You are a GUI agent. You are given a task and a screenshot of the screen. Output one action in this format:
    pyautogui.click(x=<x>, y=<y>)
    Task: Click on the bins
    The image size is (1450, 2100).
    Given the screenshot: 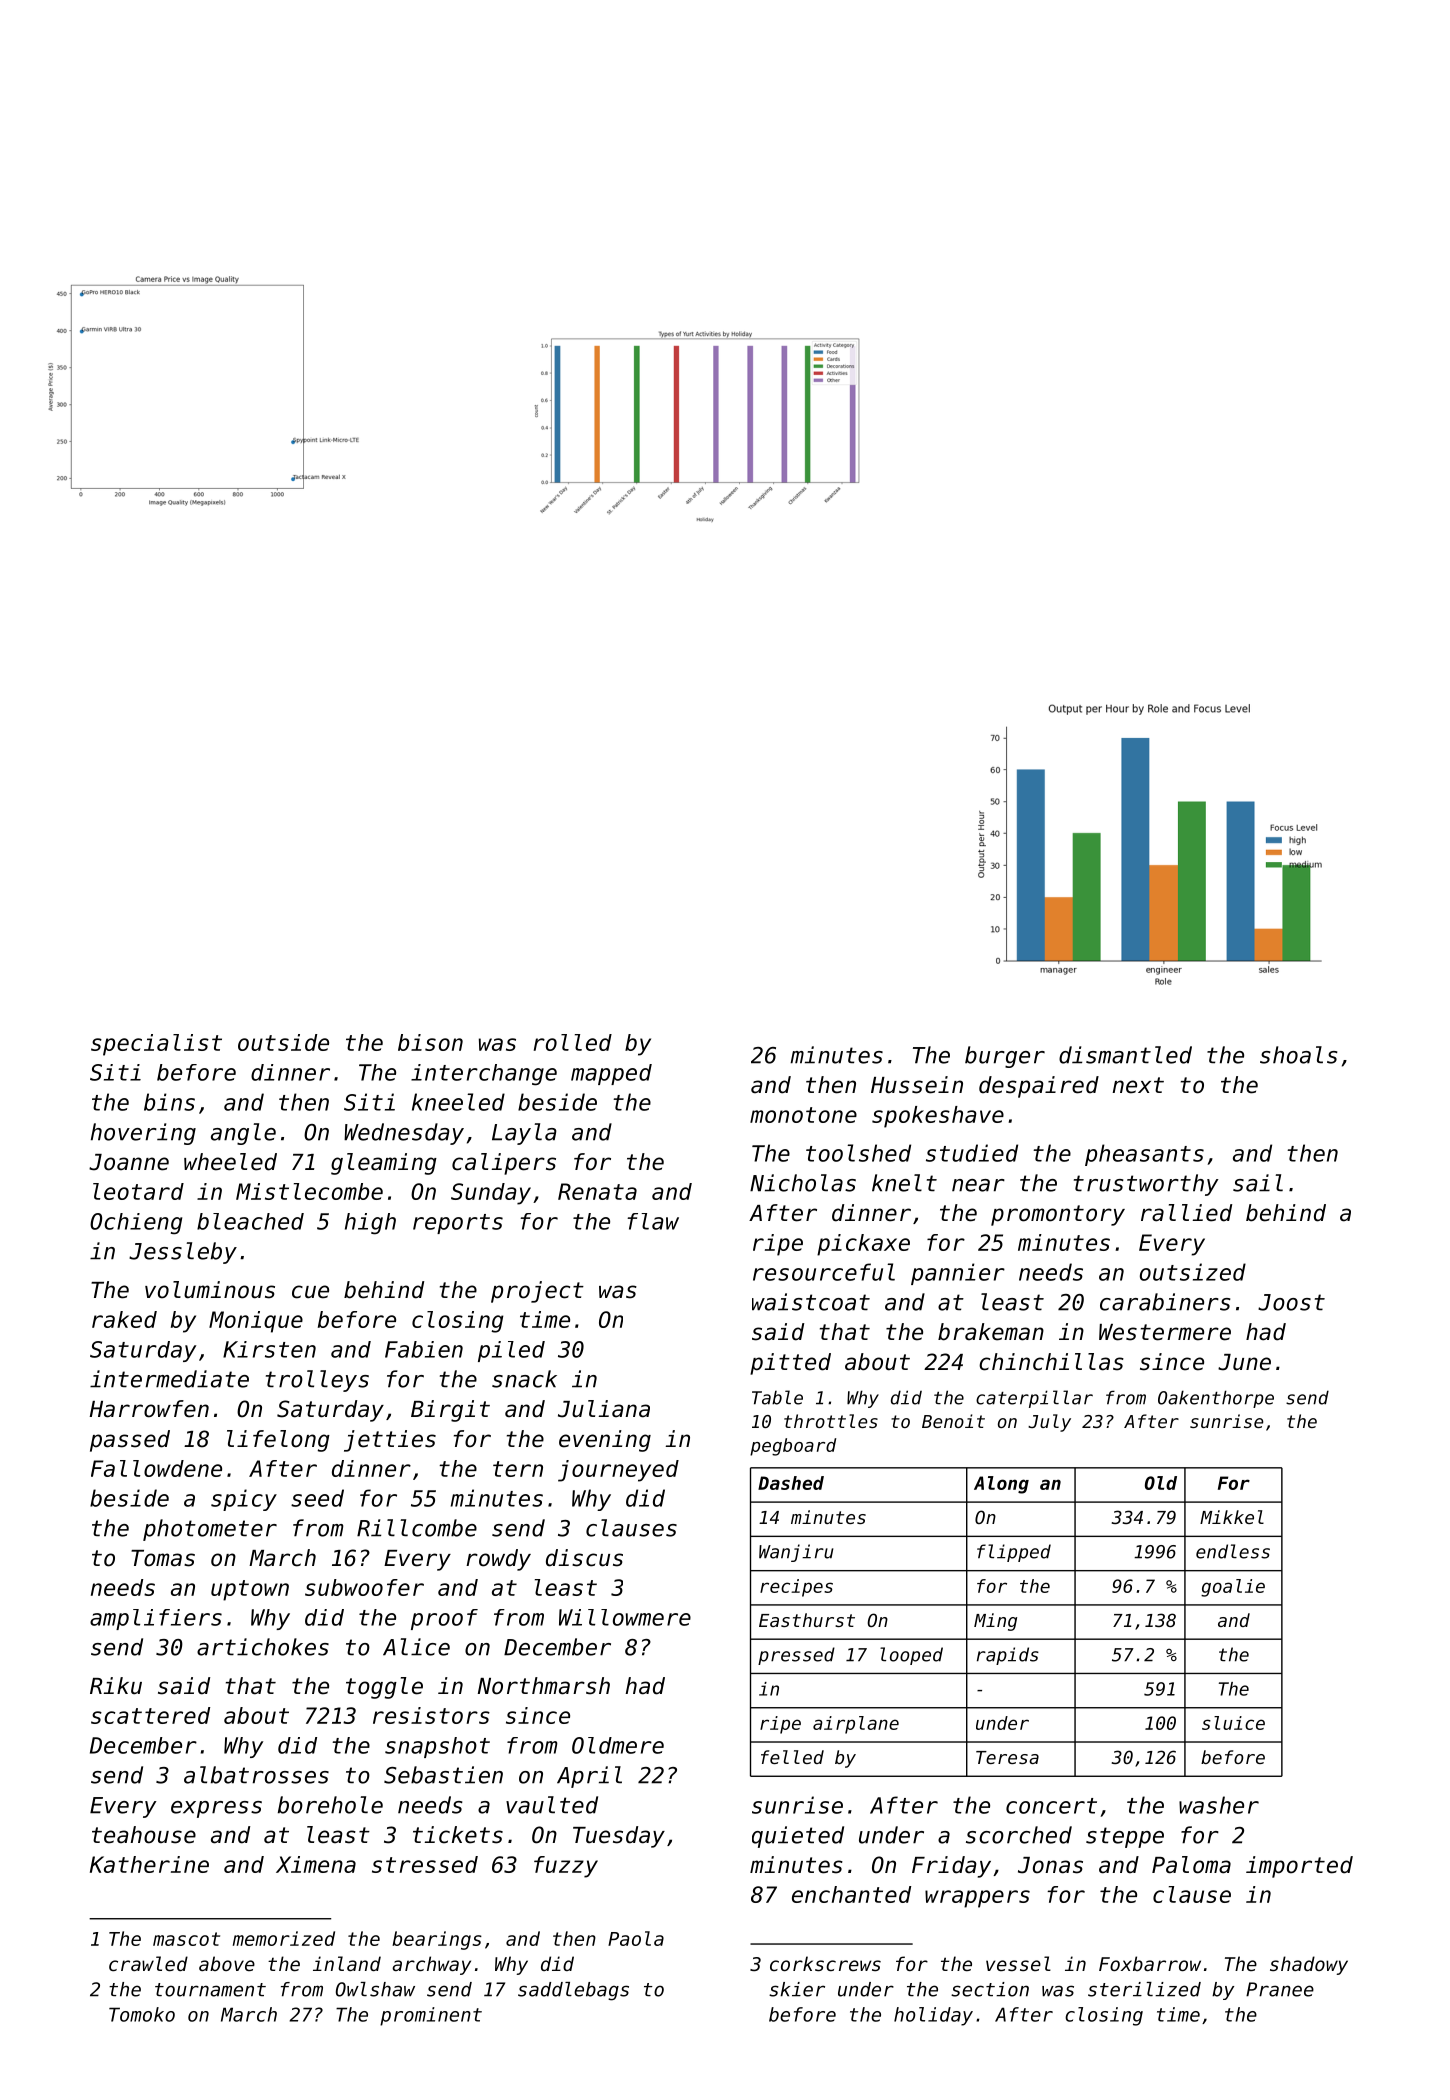 What is the action you would take?
    pyautogui.click(x=169, y=1102)
